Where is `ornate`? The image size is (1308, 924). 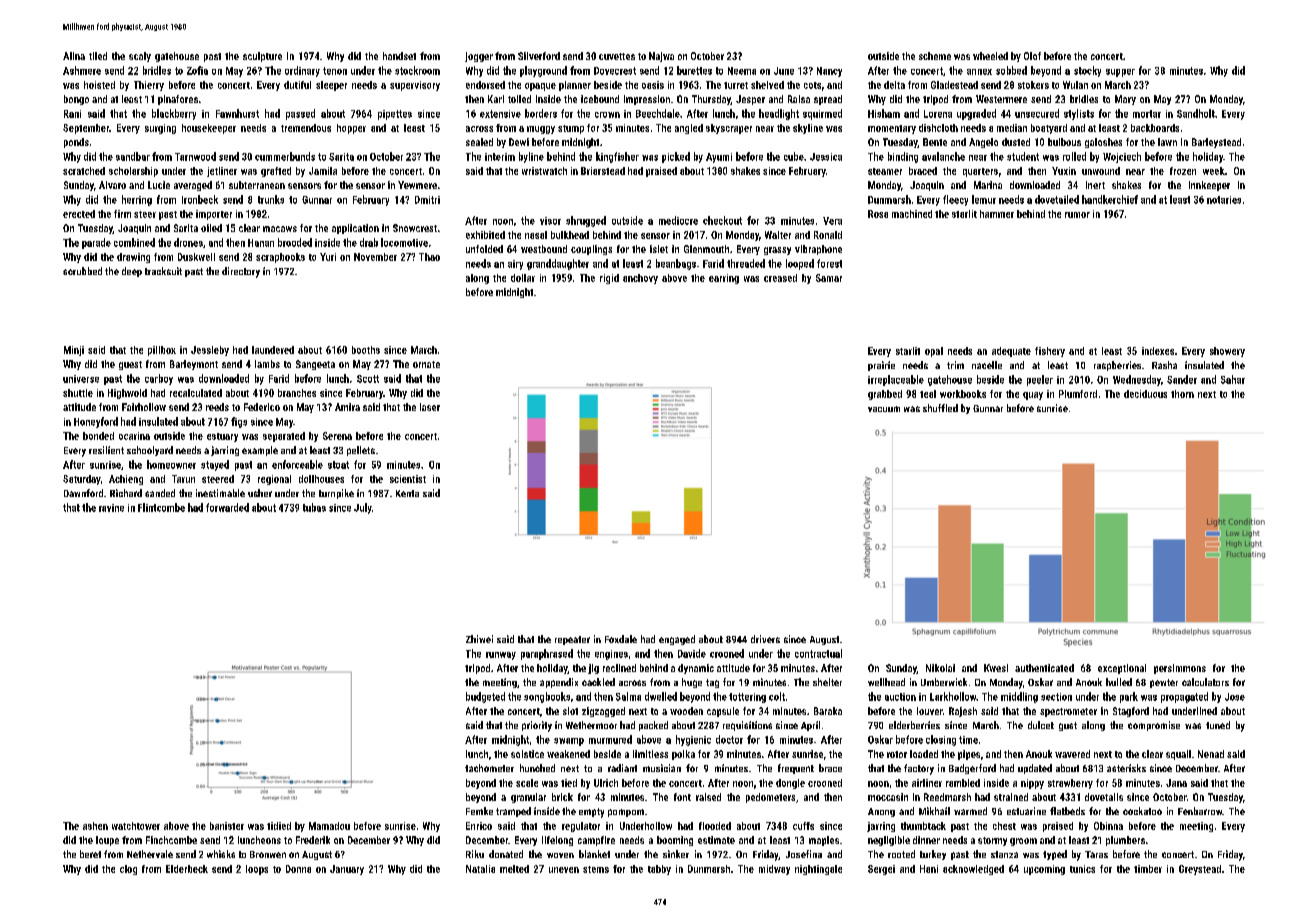 ornate is located at coordinates (426, 364).
